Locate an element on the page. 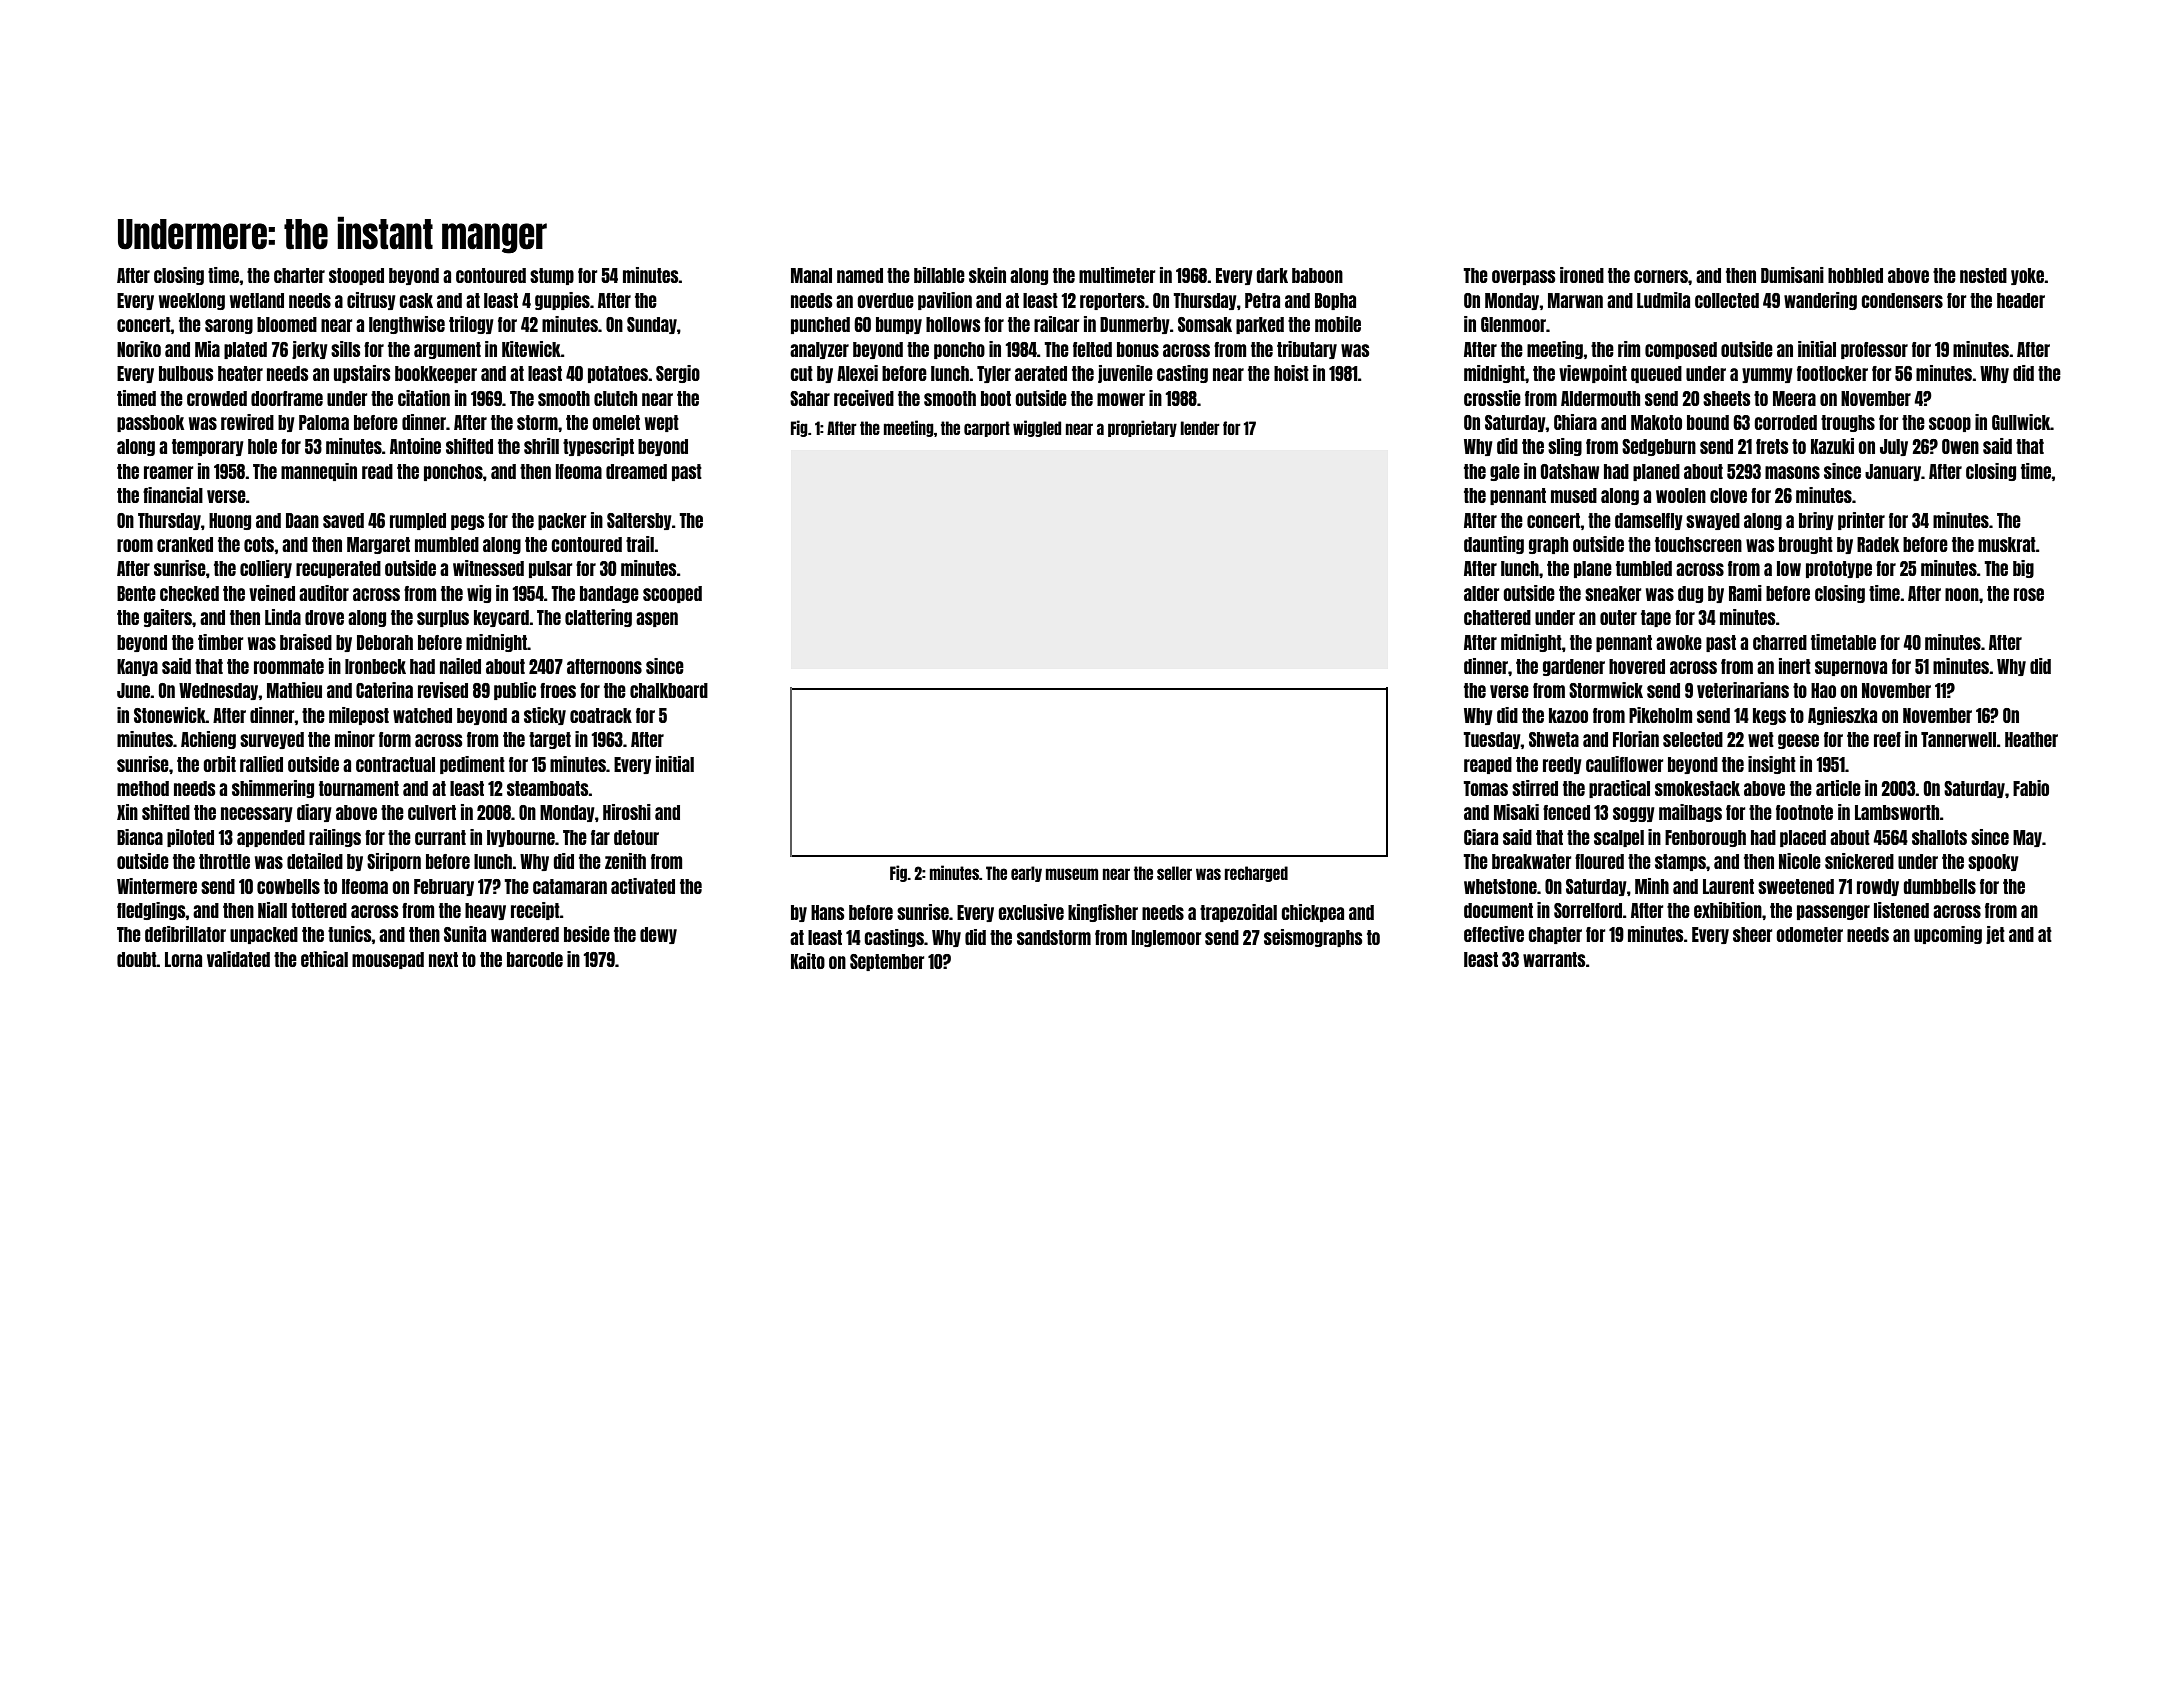 Image resolution: width=2178 pixels, height=1683 pixels. supernova is located at coordinates (1851, 668).
